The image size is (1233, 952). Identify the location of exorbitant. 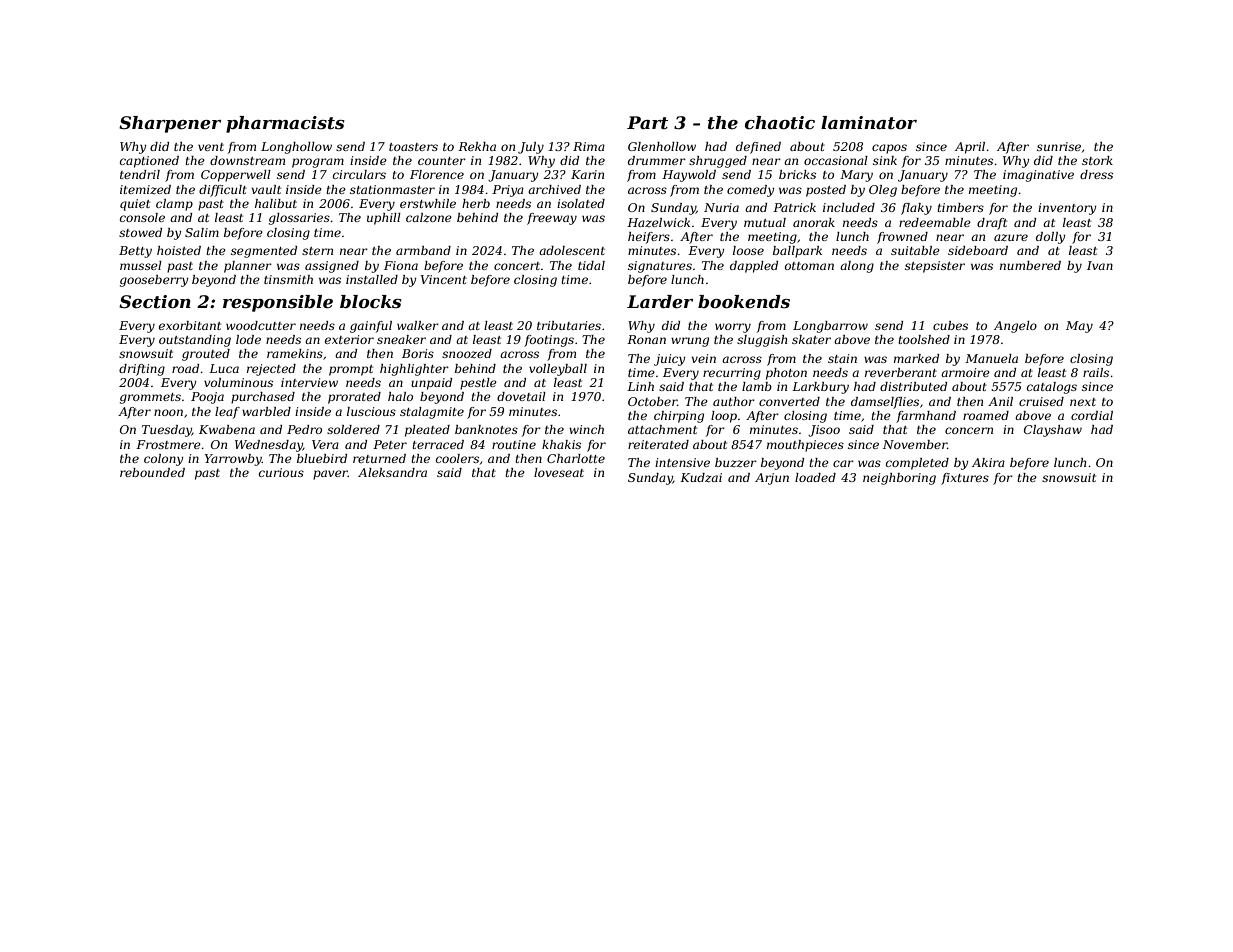
(190, 325).
